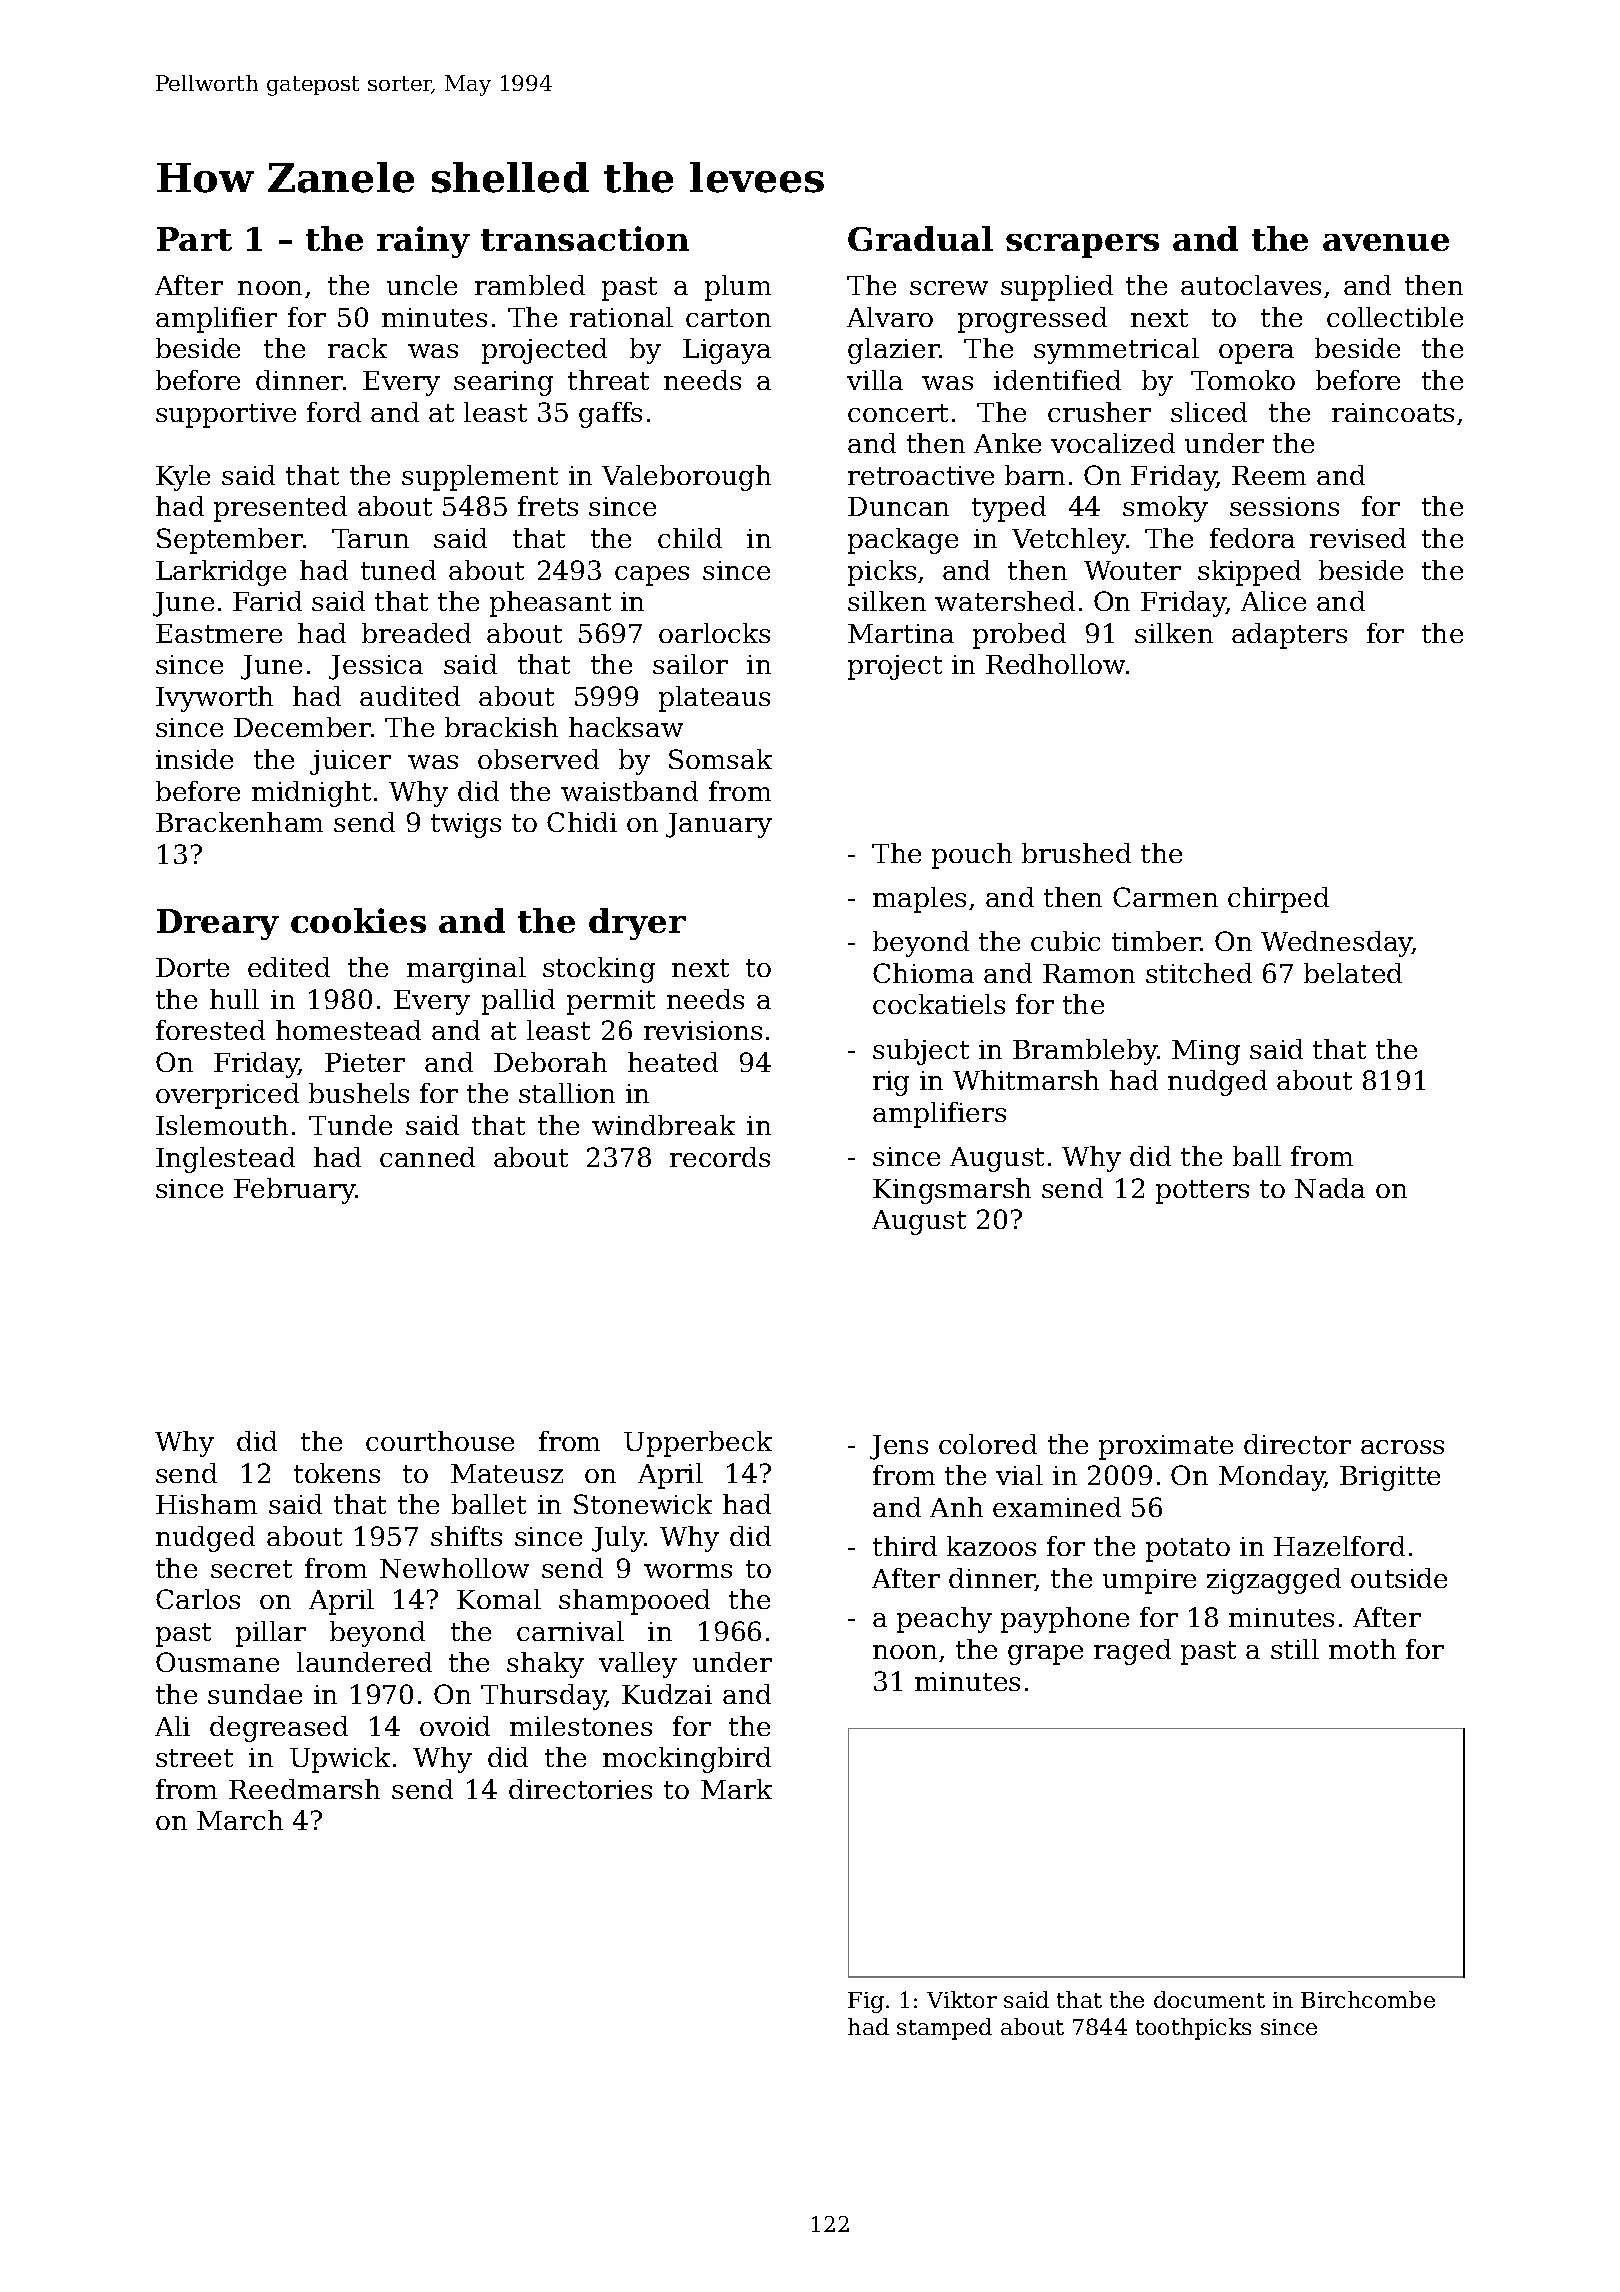 This image has height=2292, width=1620. What do you see at coordinates (240, 1820) in the image?
I see `March` at bounding box center [240, 1820].
